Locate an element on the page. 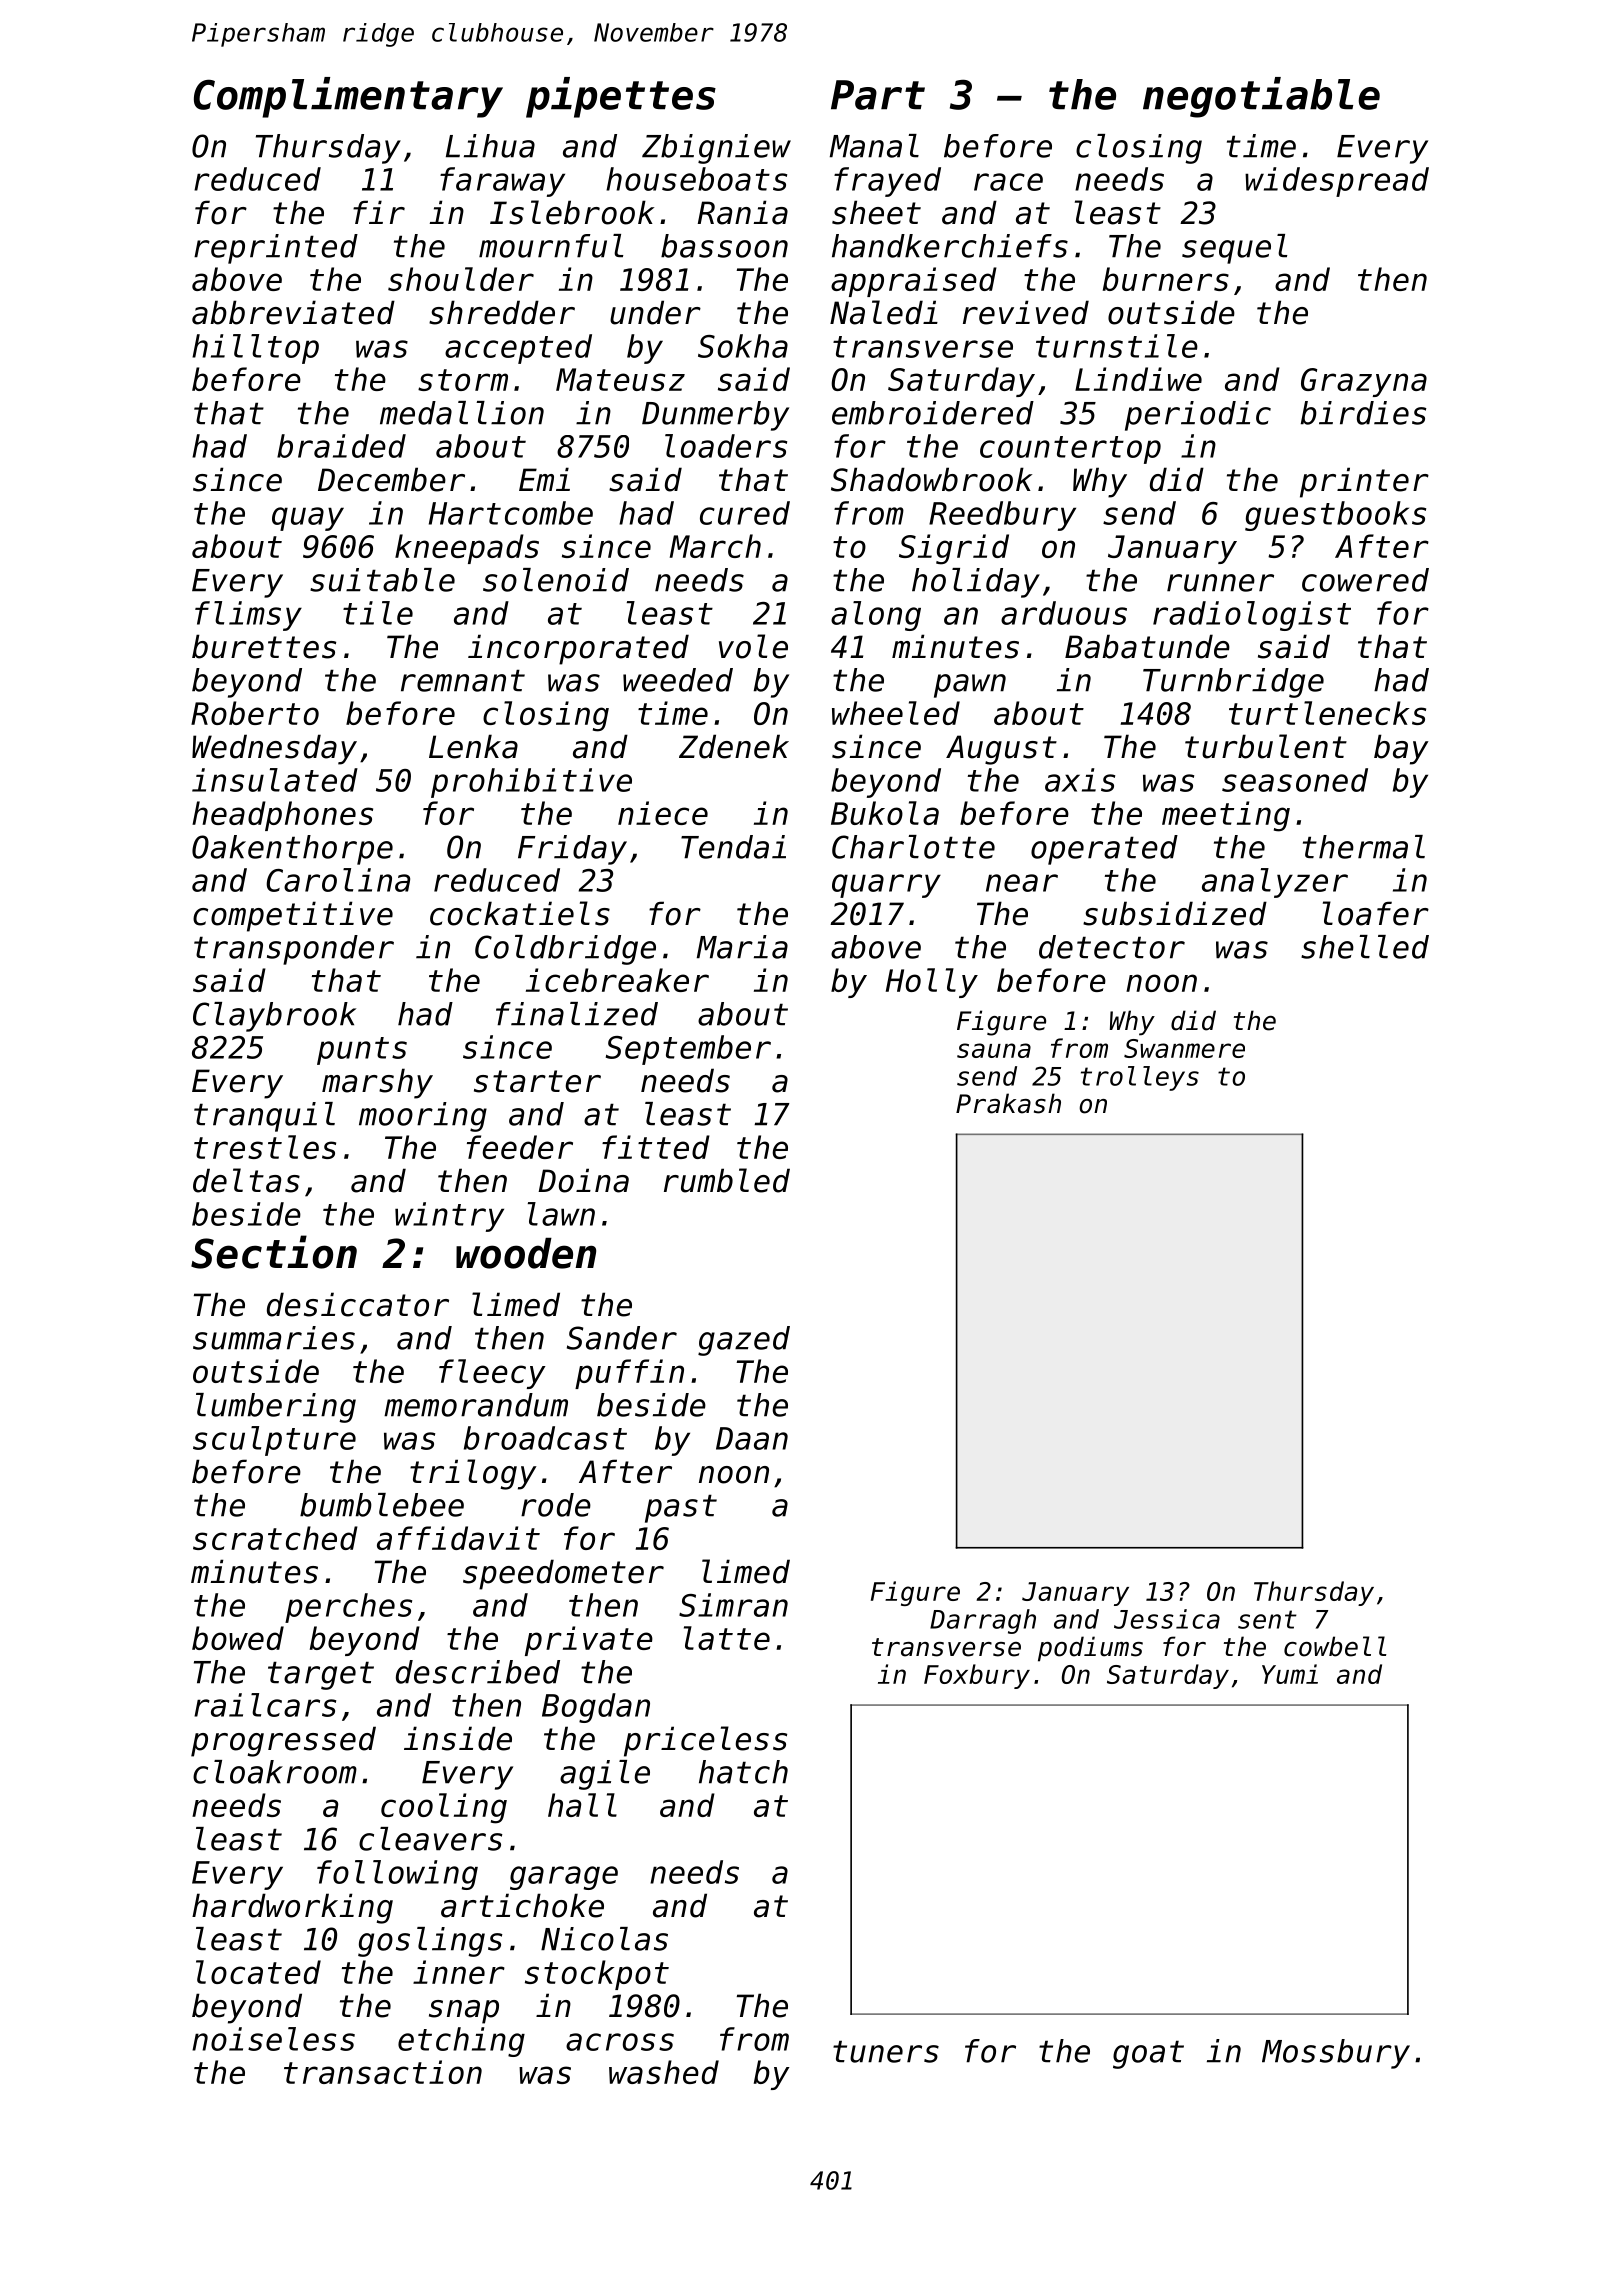  hilltop is located at coordinates (255, 349).
